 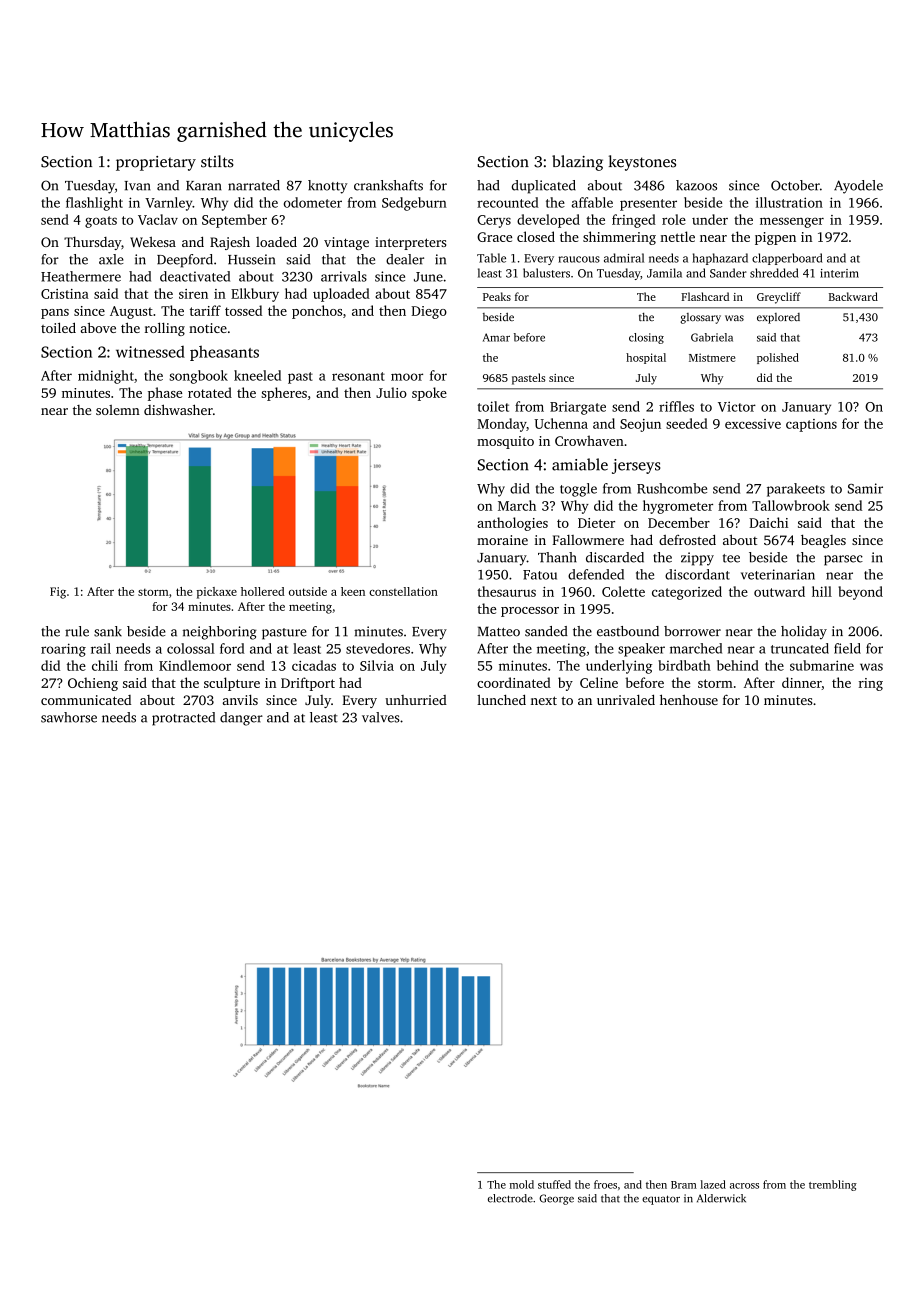 I want to click on hollered, so click(x=263, y=591).
